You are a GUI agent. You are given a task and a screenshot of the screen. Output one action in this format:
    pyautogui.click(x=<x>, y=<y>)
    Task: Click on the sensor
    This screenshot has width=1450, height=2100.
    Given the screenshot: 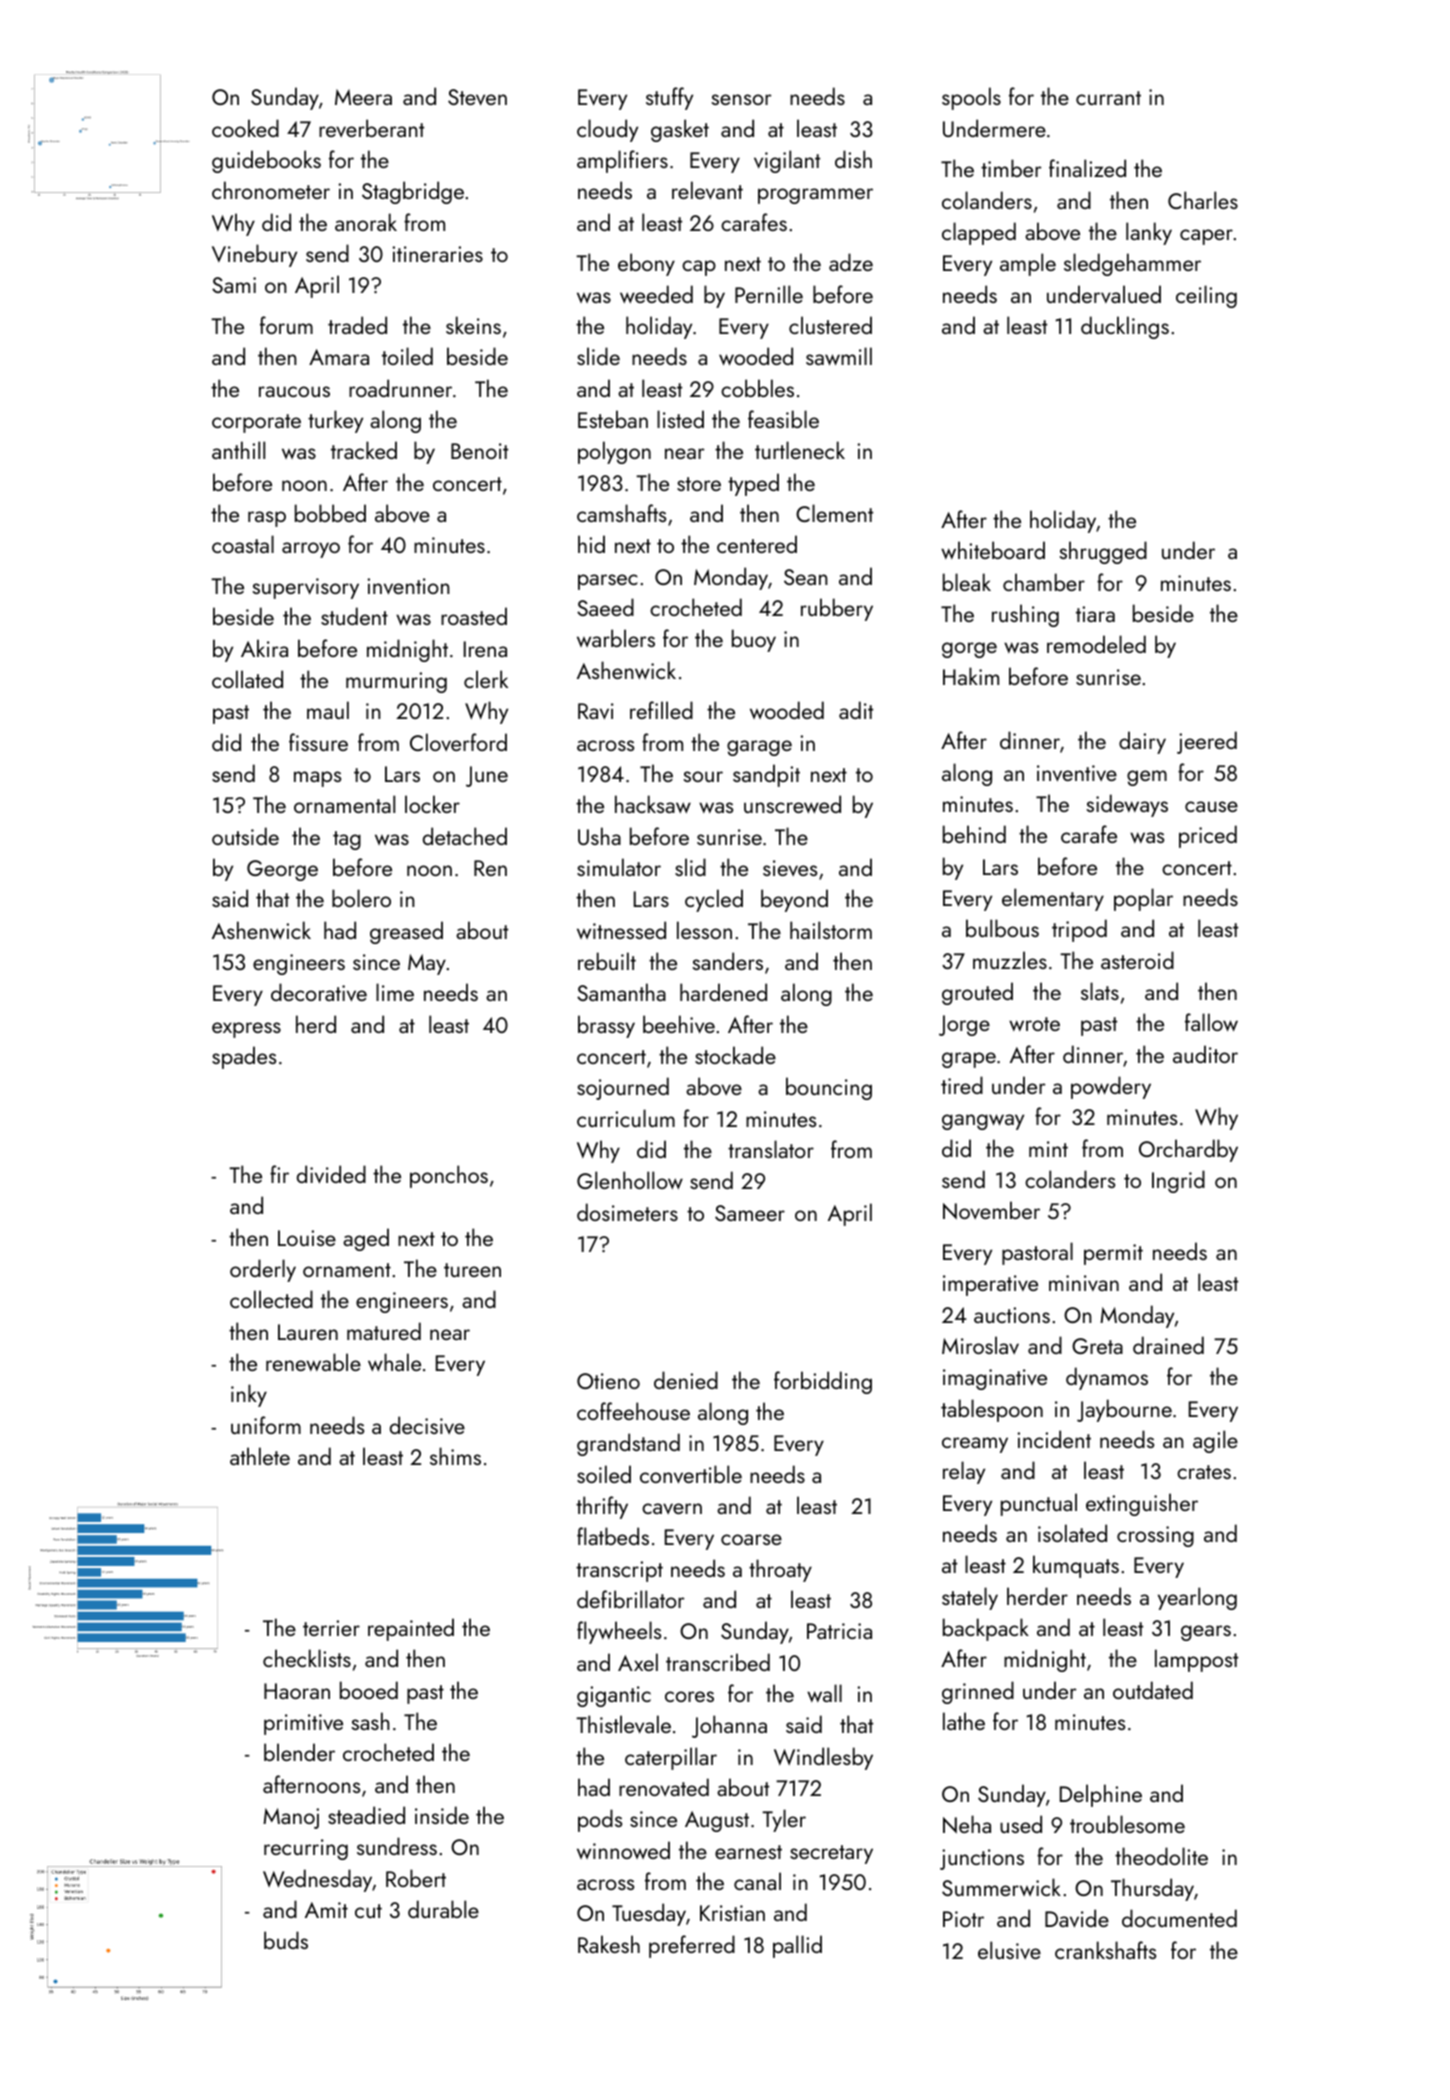 What is the action you would take?
    pyautogui.click(x=742, y=99)
